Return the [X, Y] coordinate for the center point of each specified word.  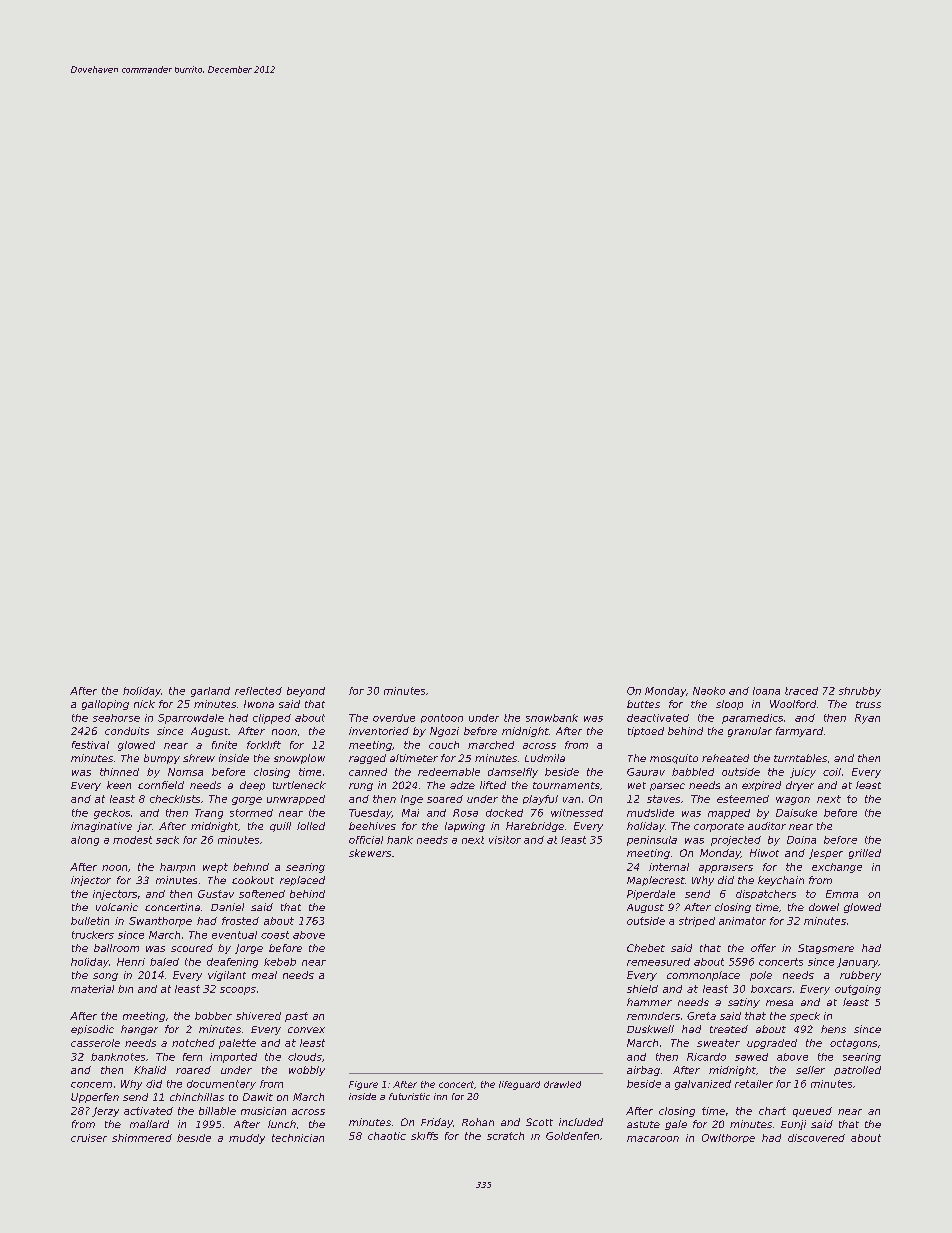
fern [192, 1057]
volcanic [117, 907]
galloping [105, 705]
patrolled [857, 1071]
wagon [793, 801]
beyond [306, 692]
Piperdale [651, 895]
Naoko [709, 691]
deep [252, 786]
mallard [149, 1124]
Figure [363, 1085]
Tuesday [370, 814]
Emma [842, 894]
